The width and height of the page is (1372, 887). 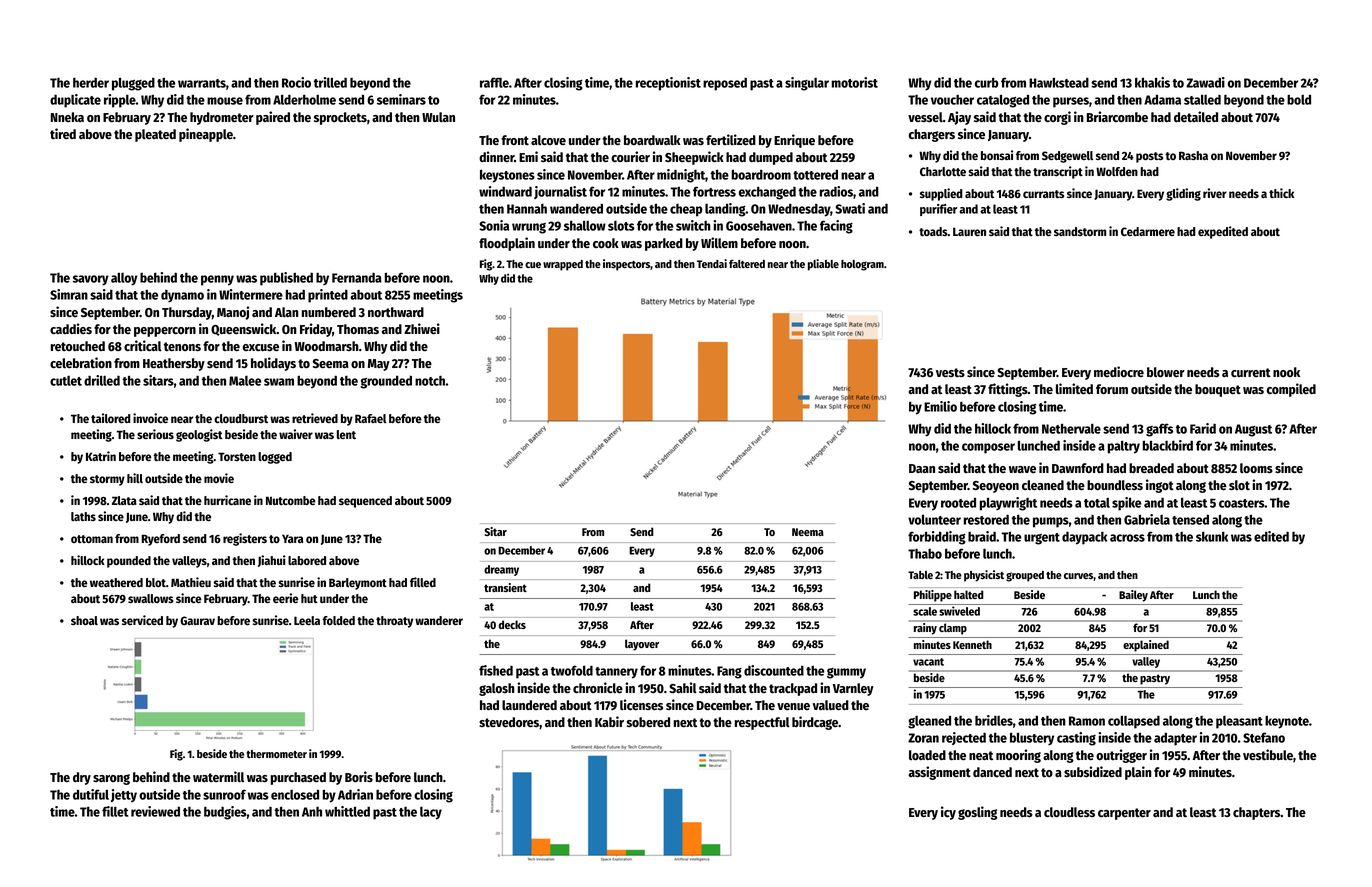 What do you see at coordinates (505, 191) in the page?
I see `windward` at bounding box center [505, 191].
